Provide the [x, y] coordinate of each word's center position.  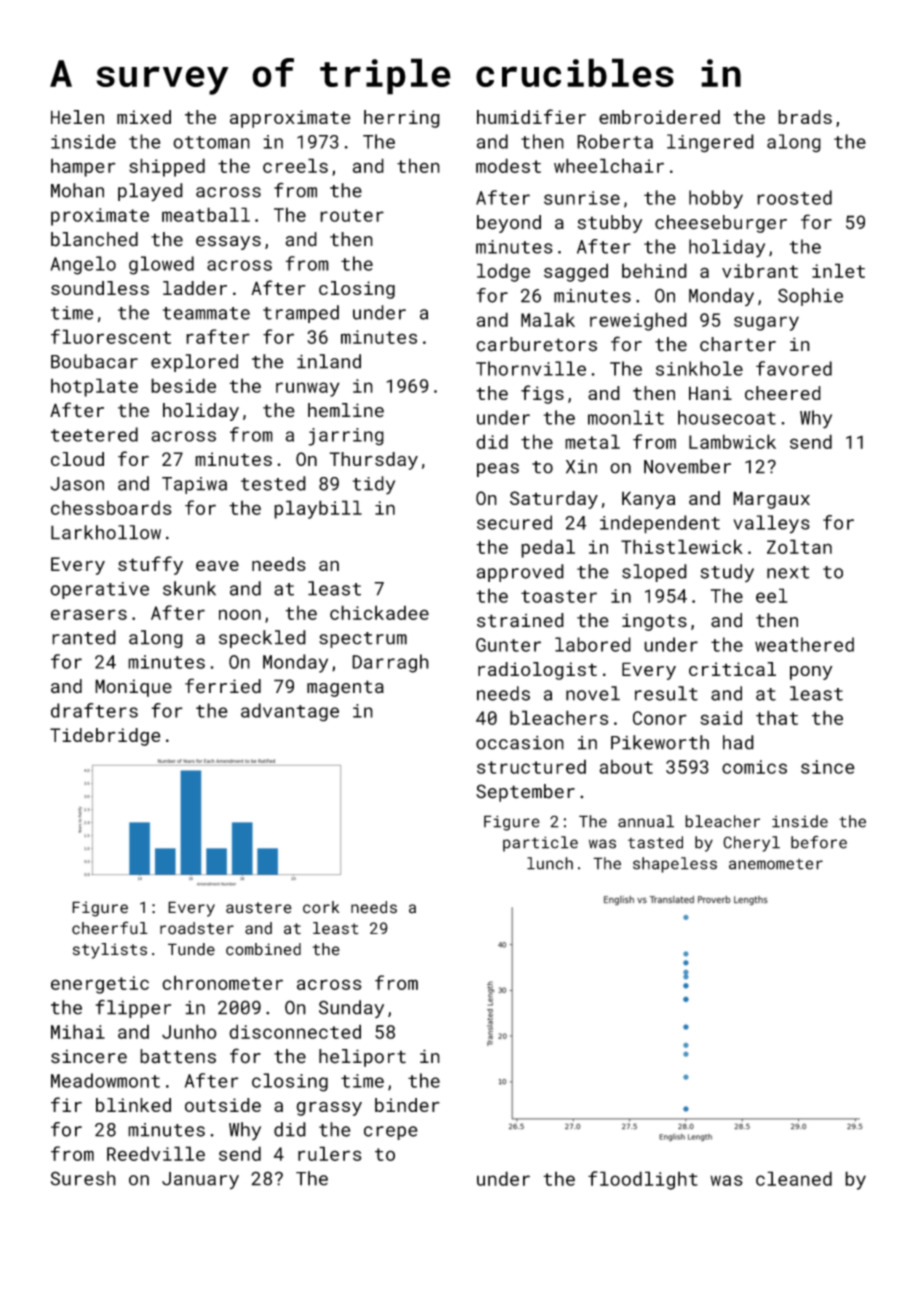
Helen [77, 117]
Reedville [156, 1153]
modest [508, 165]
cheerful [110, 928]
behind [654, 270]
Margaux [771, 500]
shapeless [675, 865]
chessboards [111, 507]
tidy [374, 485]
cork [321, 907]
